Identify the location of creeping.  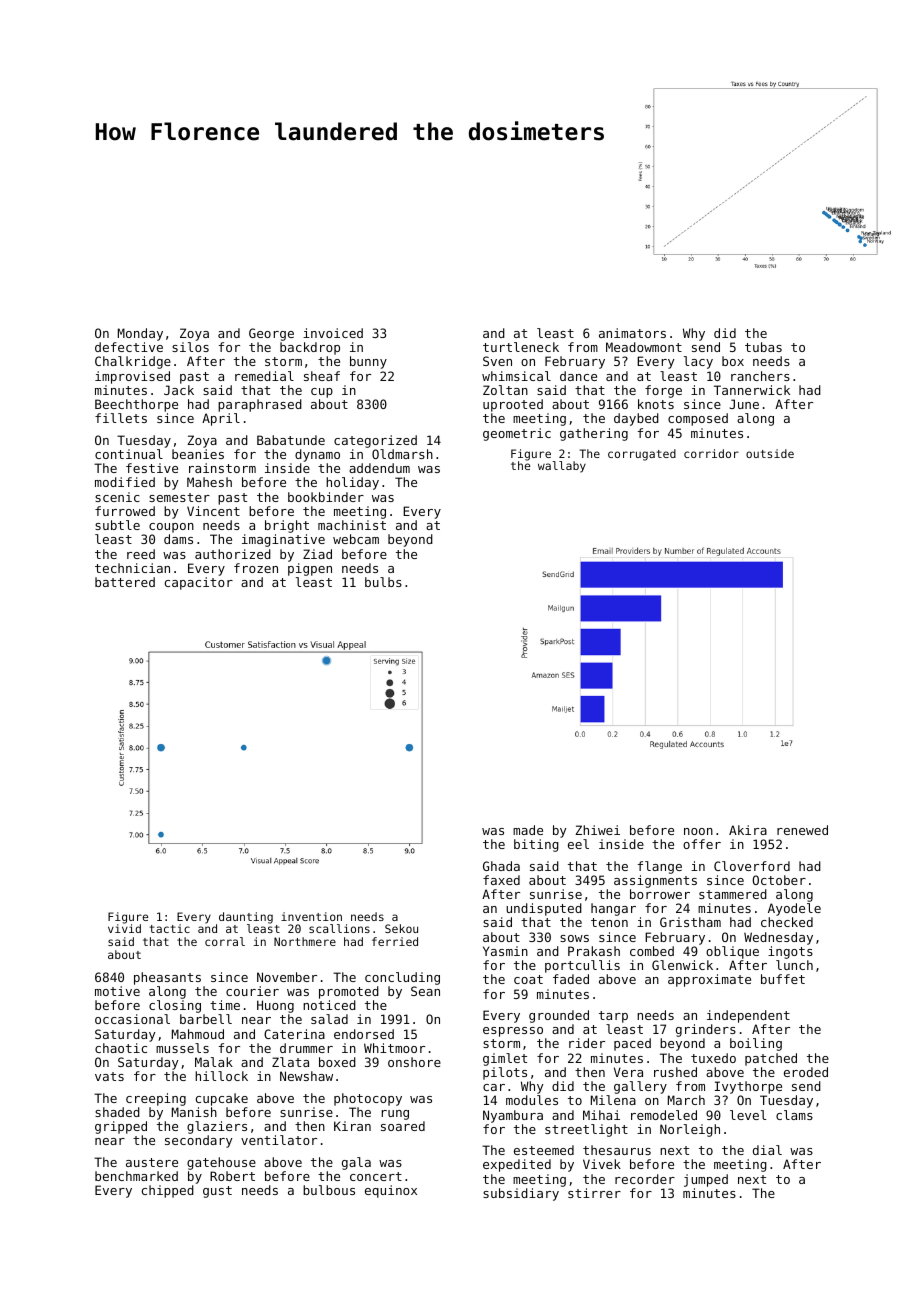
(156, 1099).
